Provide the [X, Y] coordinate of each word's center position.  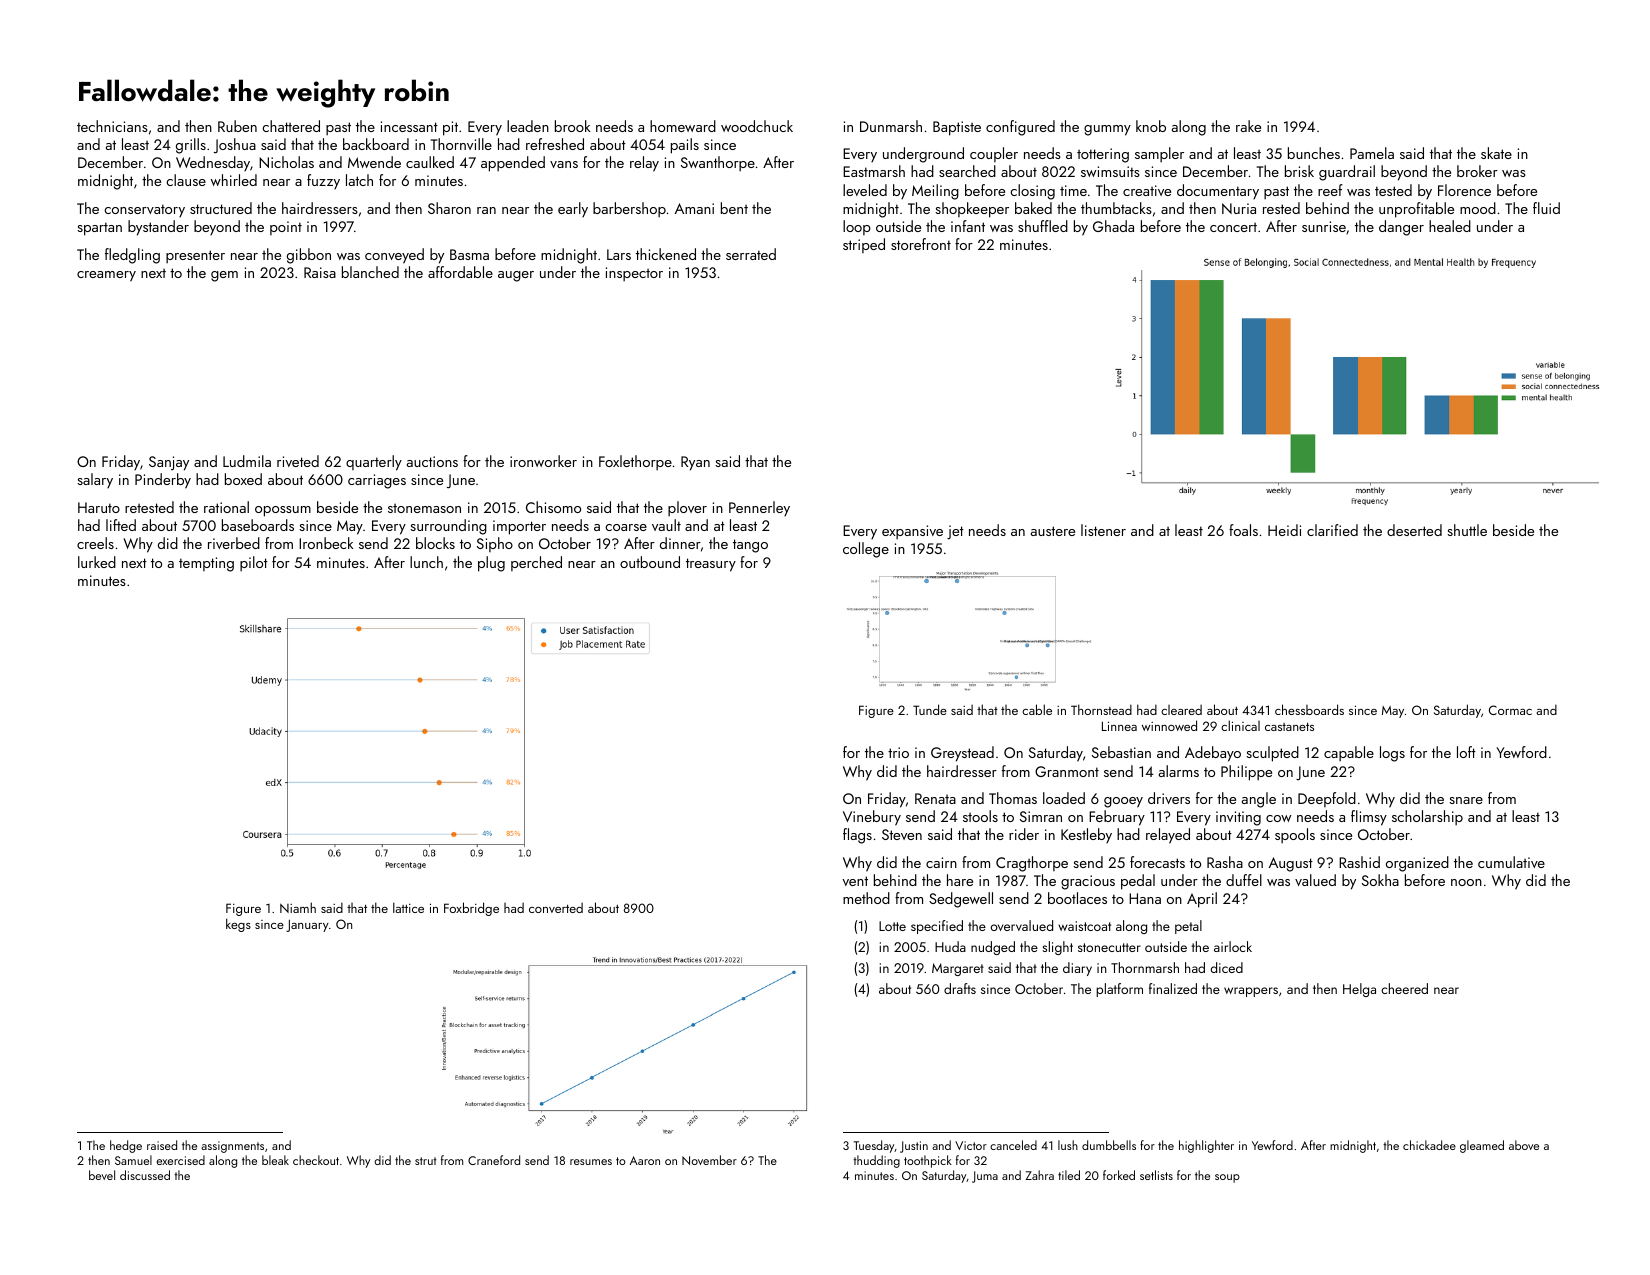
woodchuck [757, 126]
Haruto [99, 507]
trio [898, 752]
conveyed [394, 256]
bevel [102, 1175]
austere [1053, 531]
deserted [1414, 530]
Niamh [298, 907]
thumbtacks [1116, 208]
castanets [1289, 727]
